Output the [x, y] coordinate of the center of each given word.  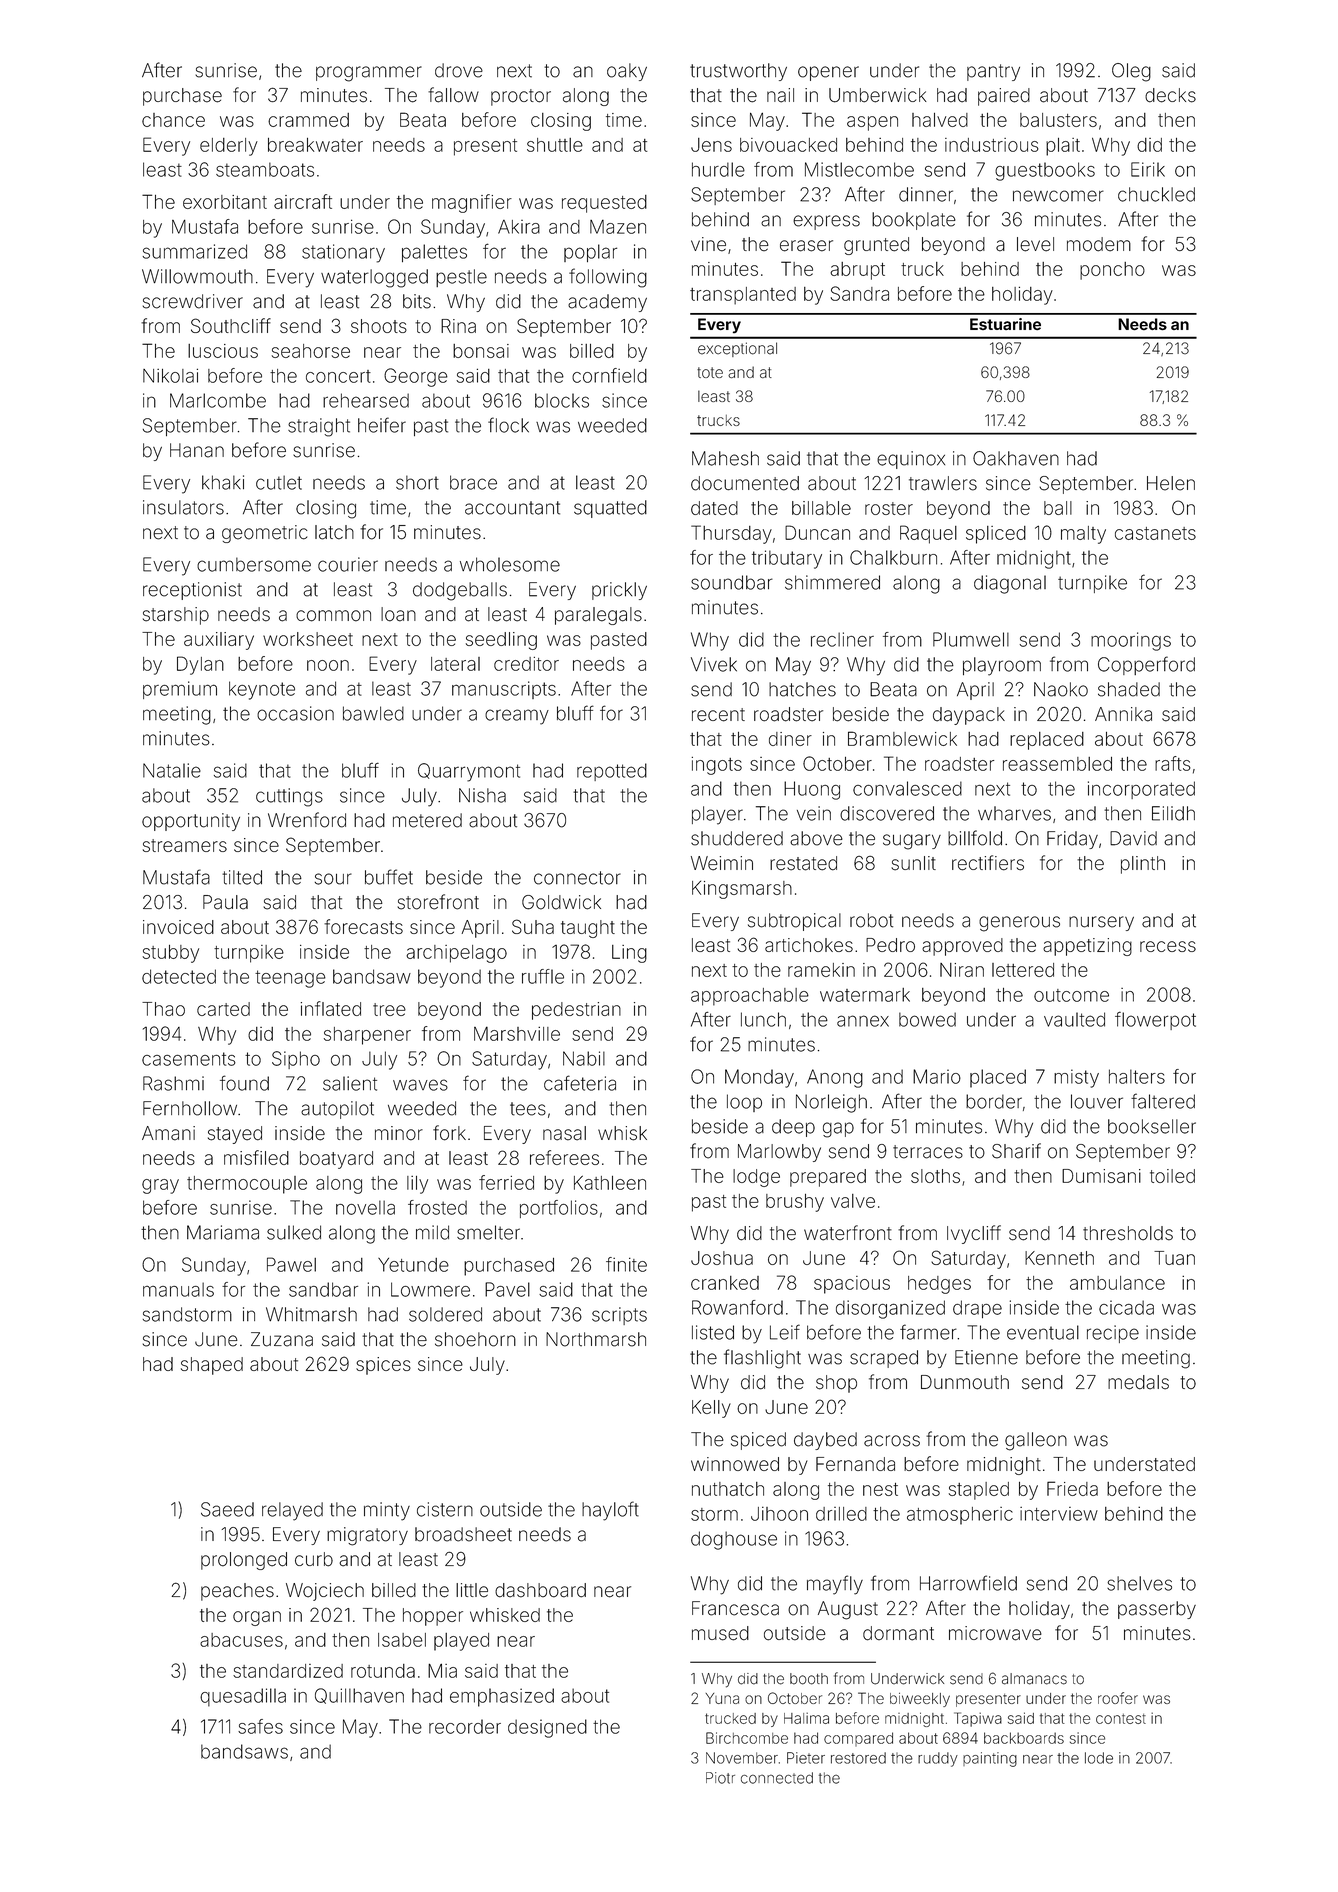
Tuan [1174, 1258]
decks [1170, 95]
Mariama [223, 1232]
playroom [1002, 666]
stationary [343, 253]
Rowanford [737, 1307]
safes [260, 1726]
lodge [756, 1178]
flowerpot [1155, 1020]
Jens [711, 145]
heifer [382, 425]
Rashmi [173, 1083]
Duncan [817, 532]
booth [809, 1679]
